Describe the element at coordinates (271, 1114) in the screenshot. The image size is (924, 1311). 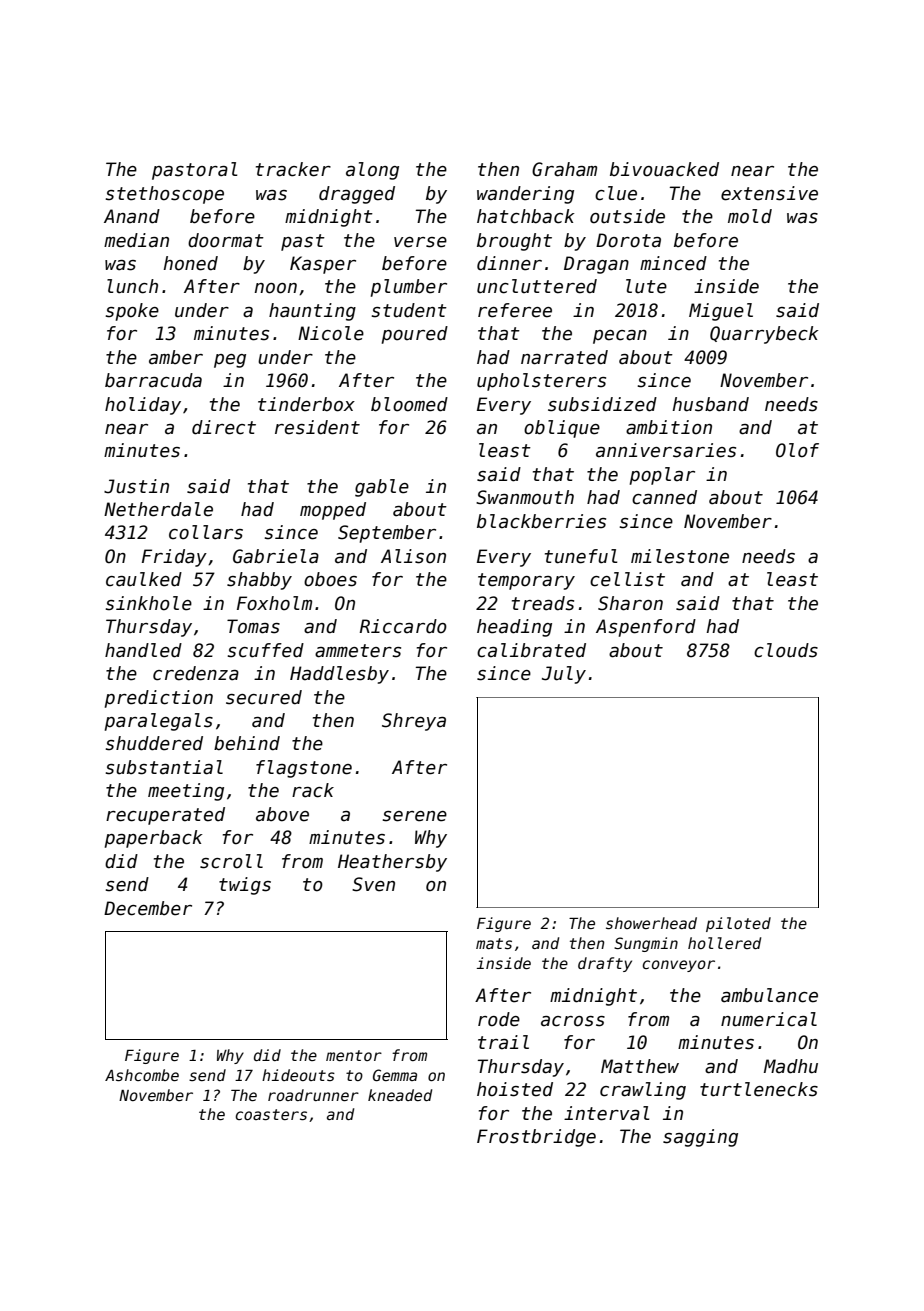
I see `coasters` at that location.
